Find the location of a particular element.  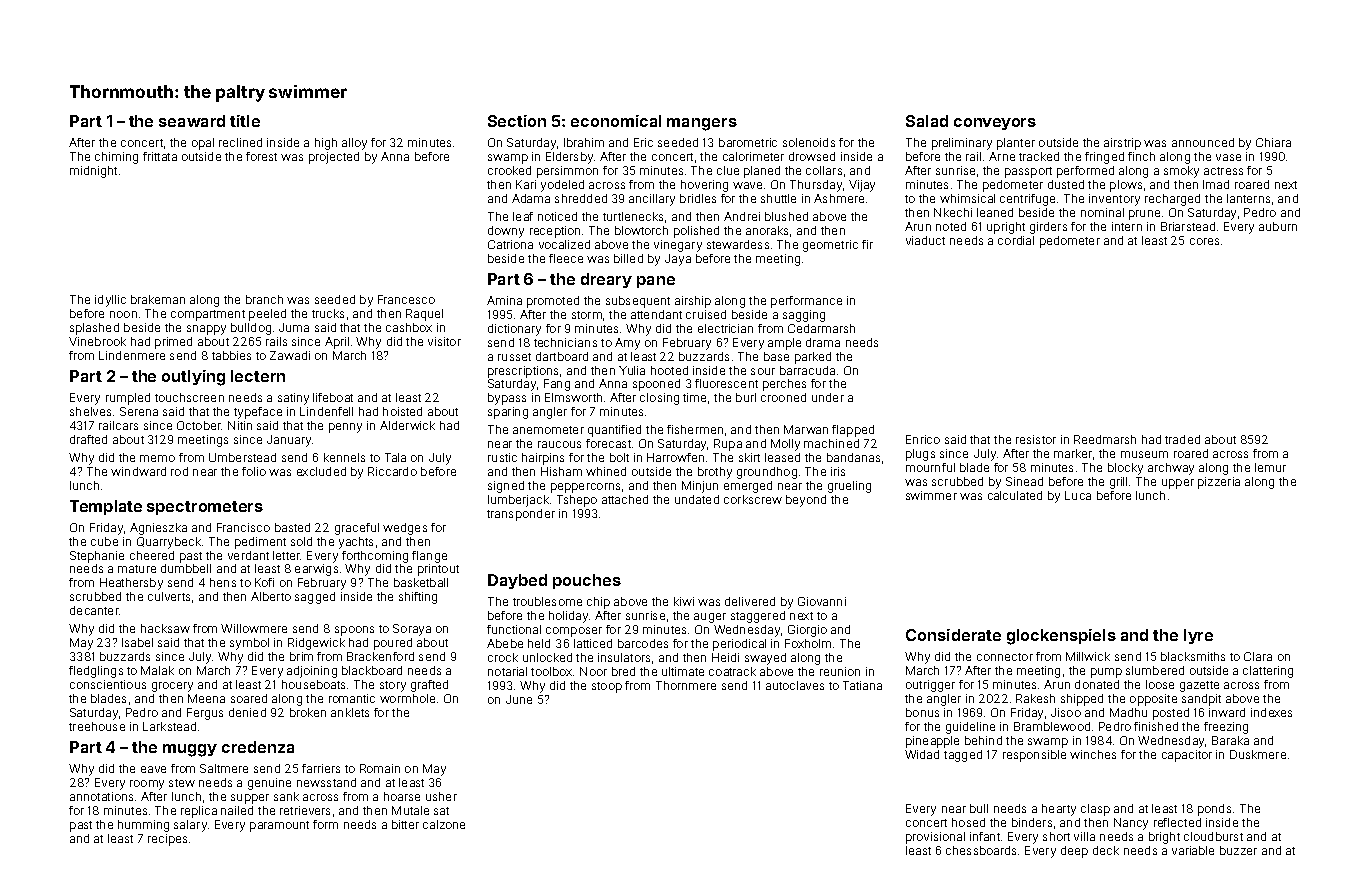

projected is located at coordinates (334, 158).
